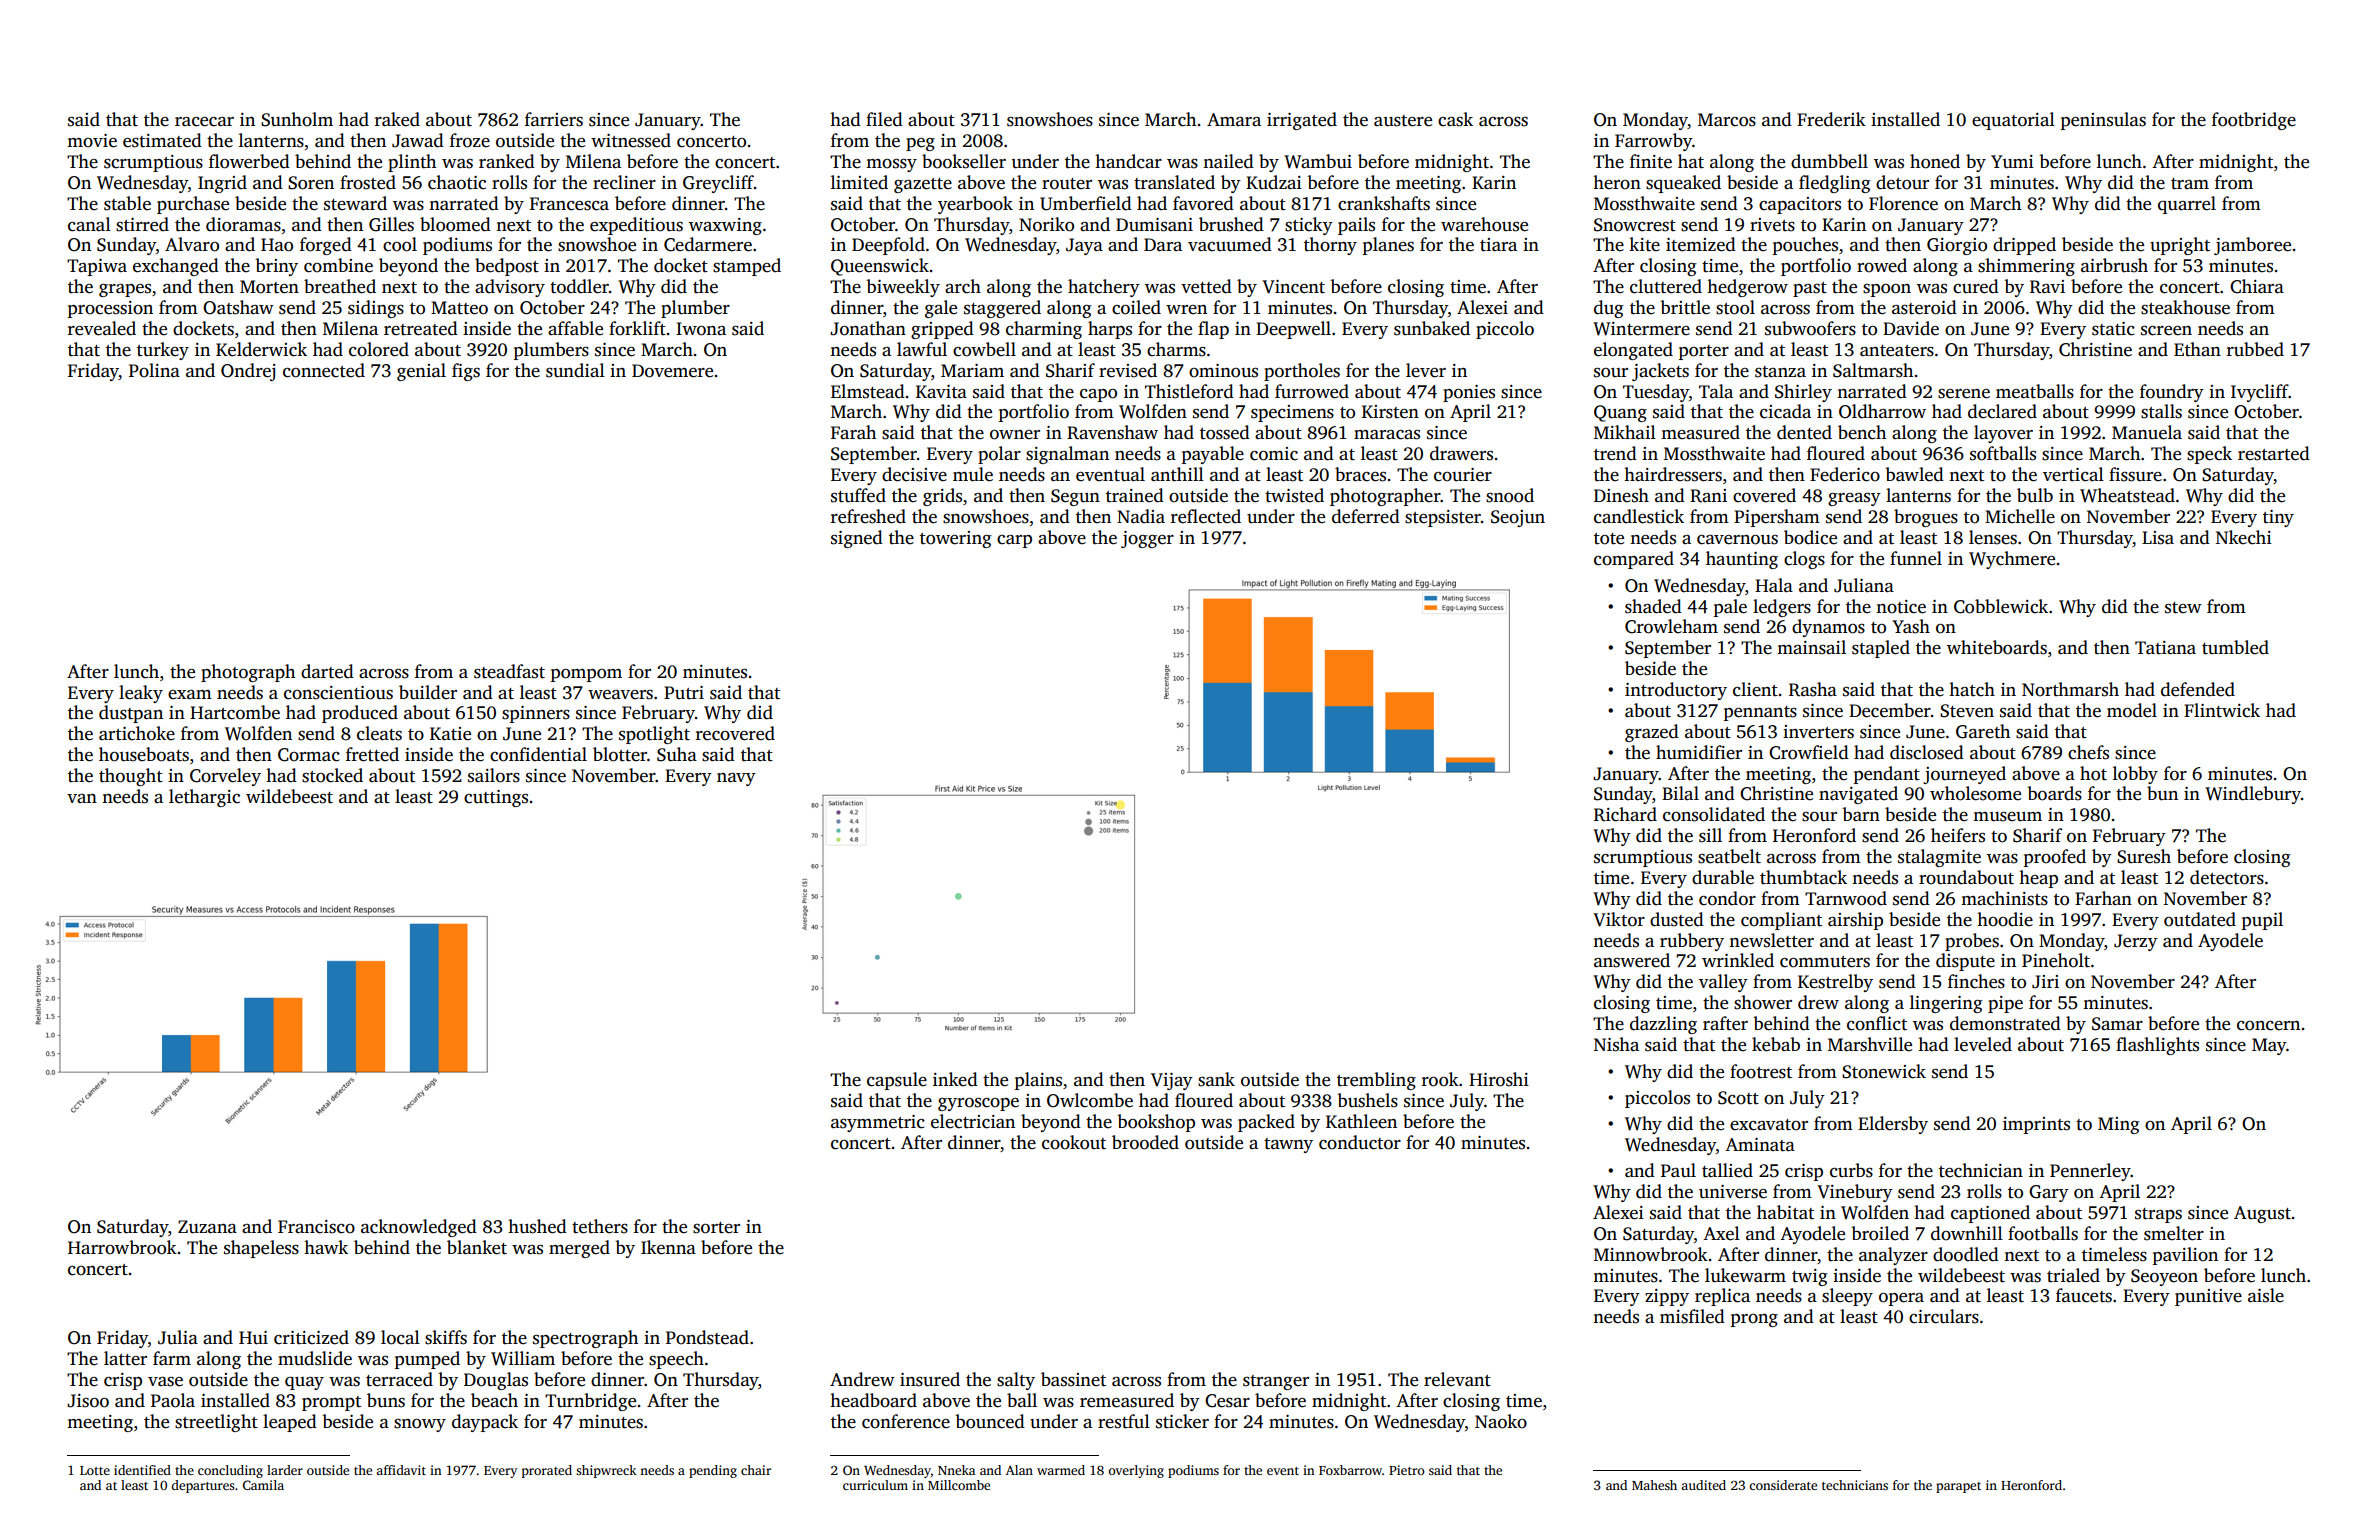 The height and width of the image is (1540, 2380). I want to click on mainsail, so click(1811, 647).
